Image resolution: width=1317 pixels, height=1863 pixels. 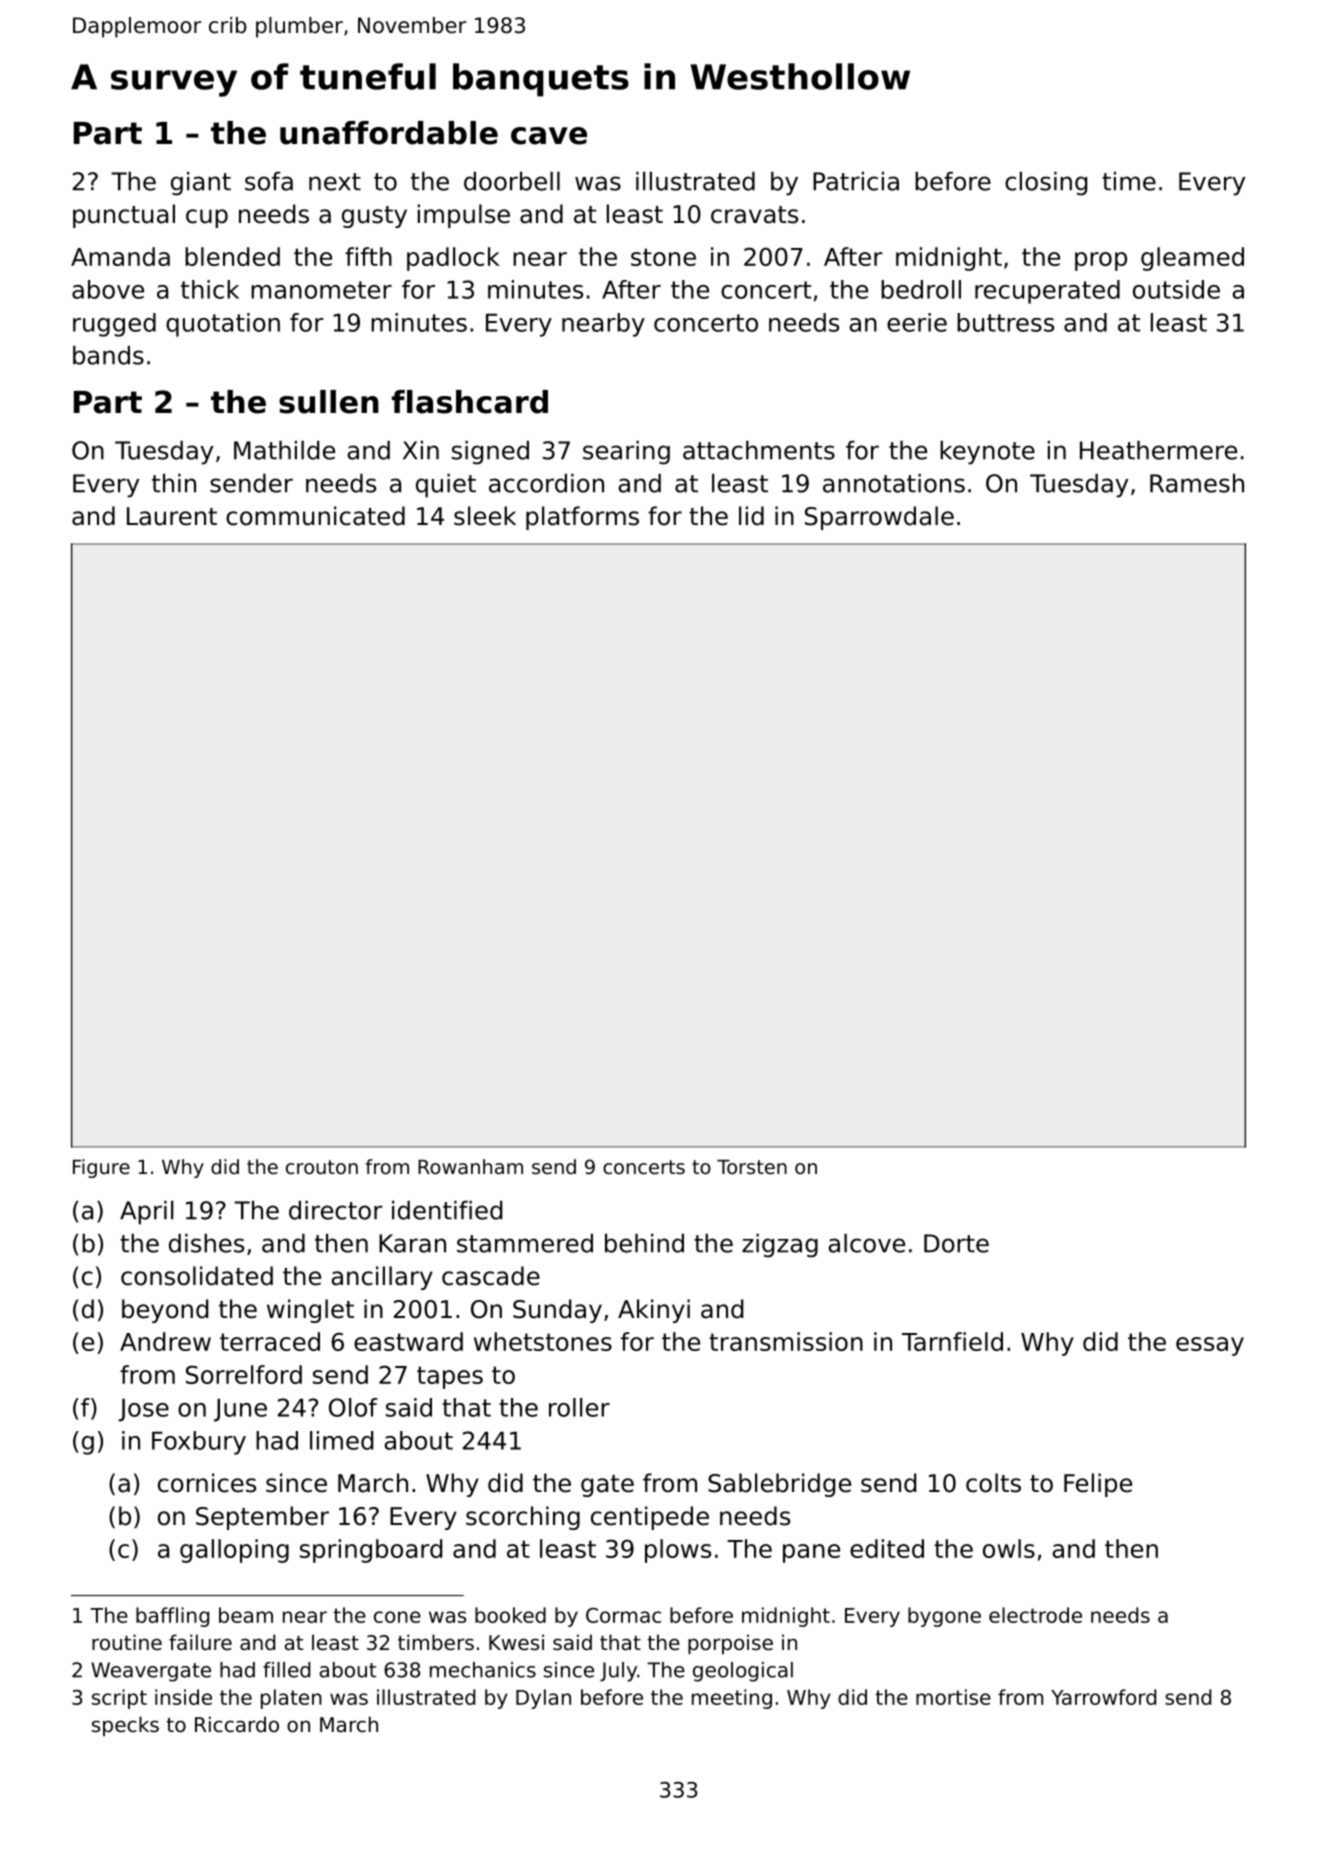 What do you see at coordinates (549, 136) in the screenshot?
I see `cave` at bounding box center [549, 136].
